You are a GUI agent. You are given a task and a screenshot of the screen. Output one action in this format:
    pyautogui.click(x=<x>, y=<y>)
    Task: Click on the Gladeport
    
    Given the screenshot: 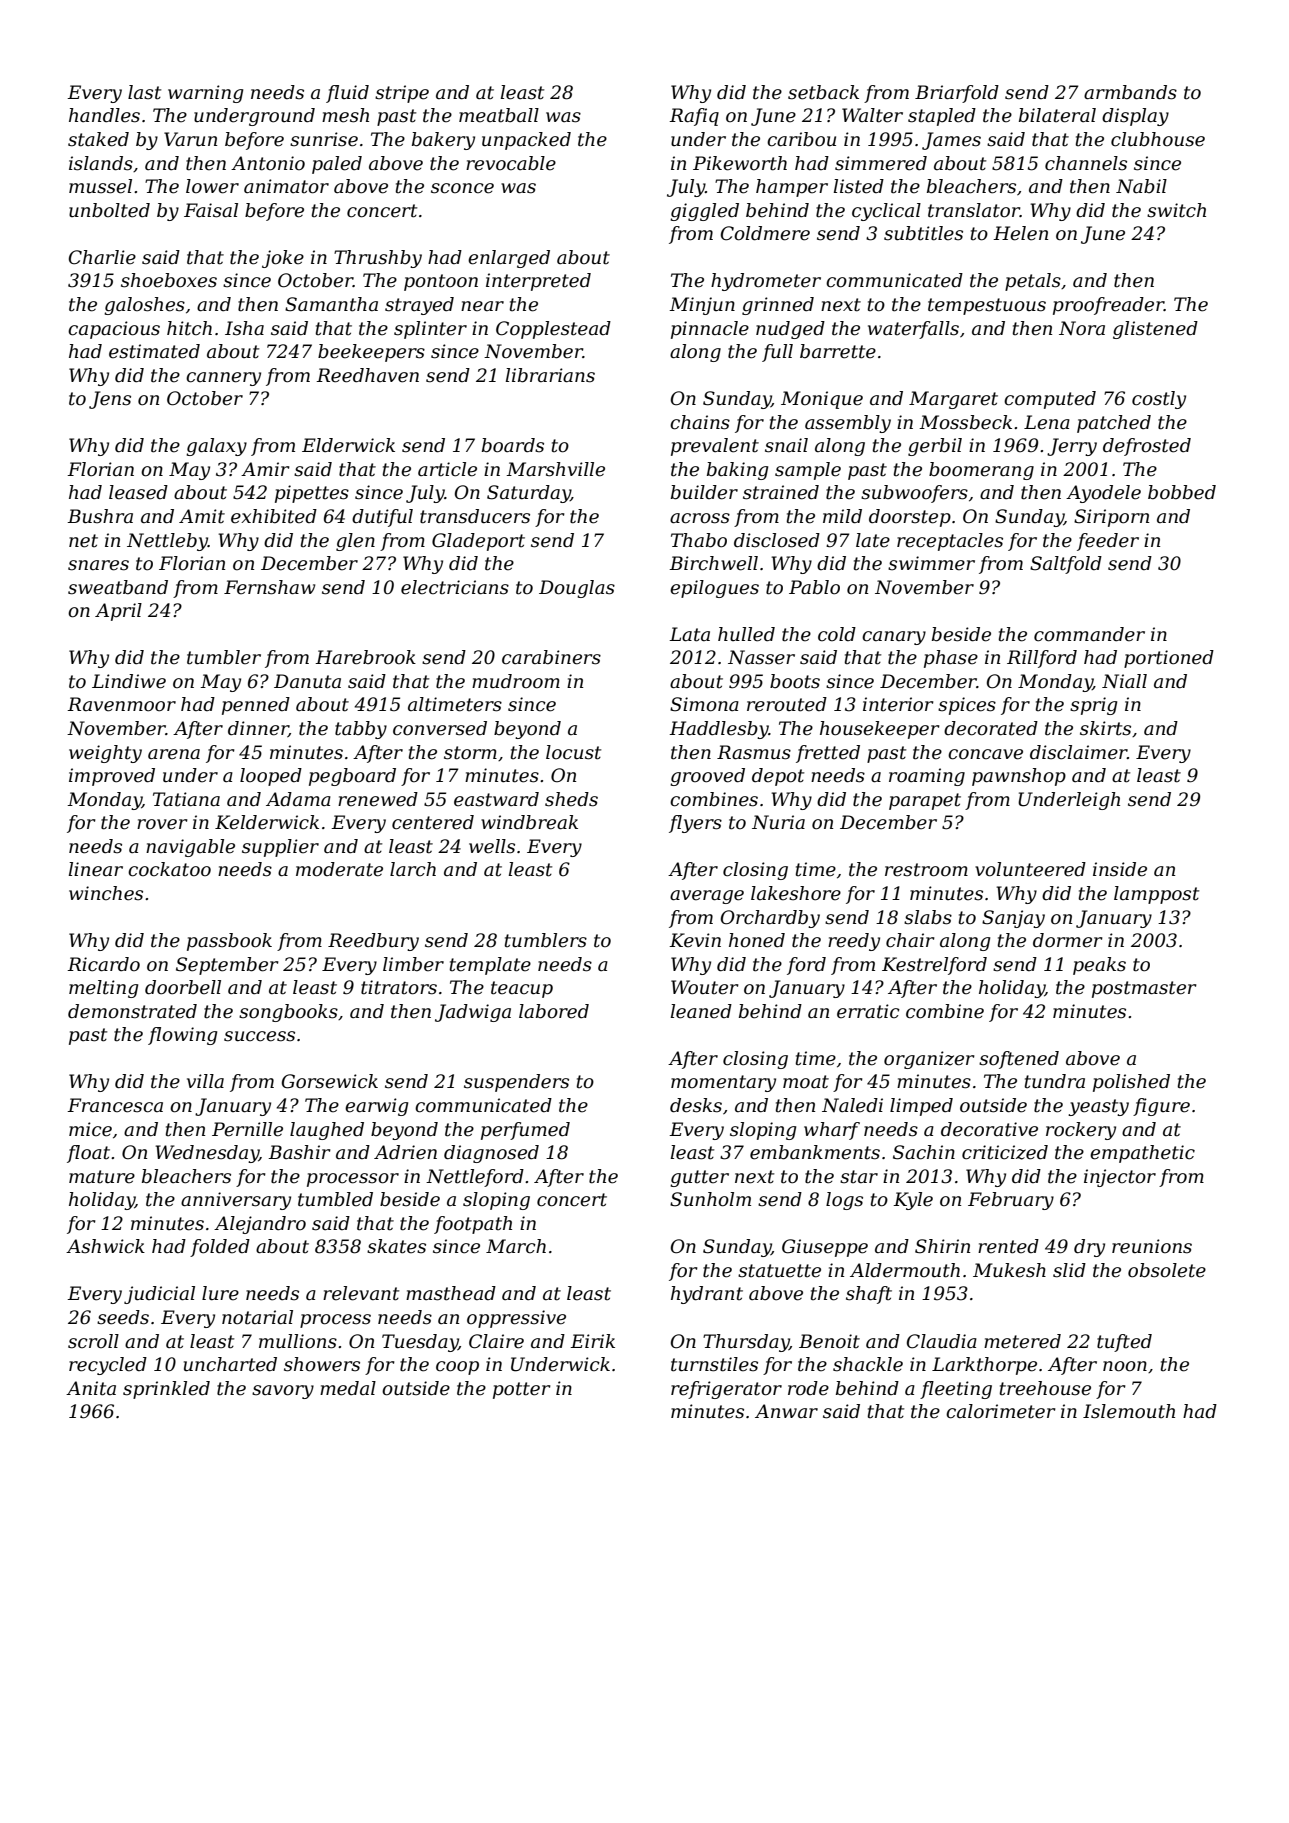 What is the action you would take?
    pyautogui.click(x=478, y=542)
